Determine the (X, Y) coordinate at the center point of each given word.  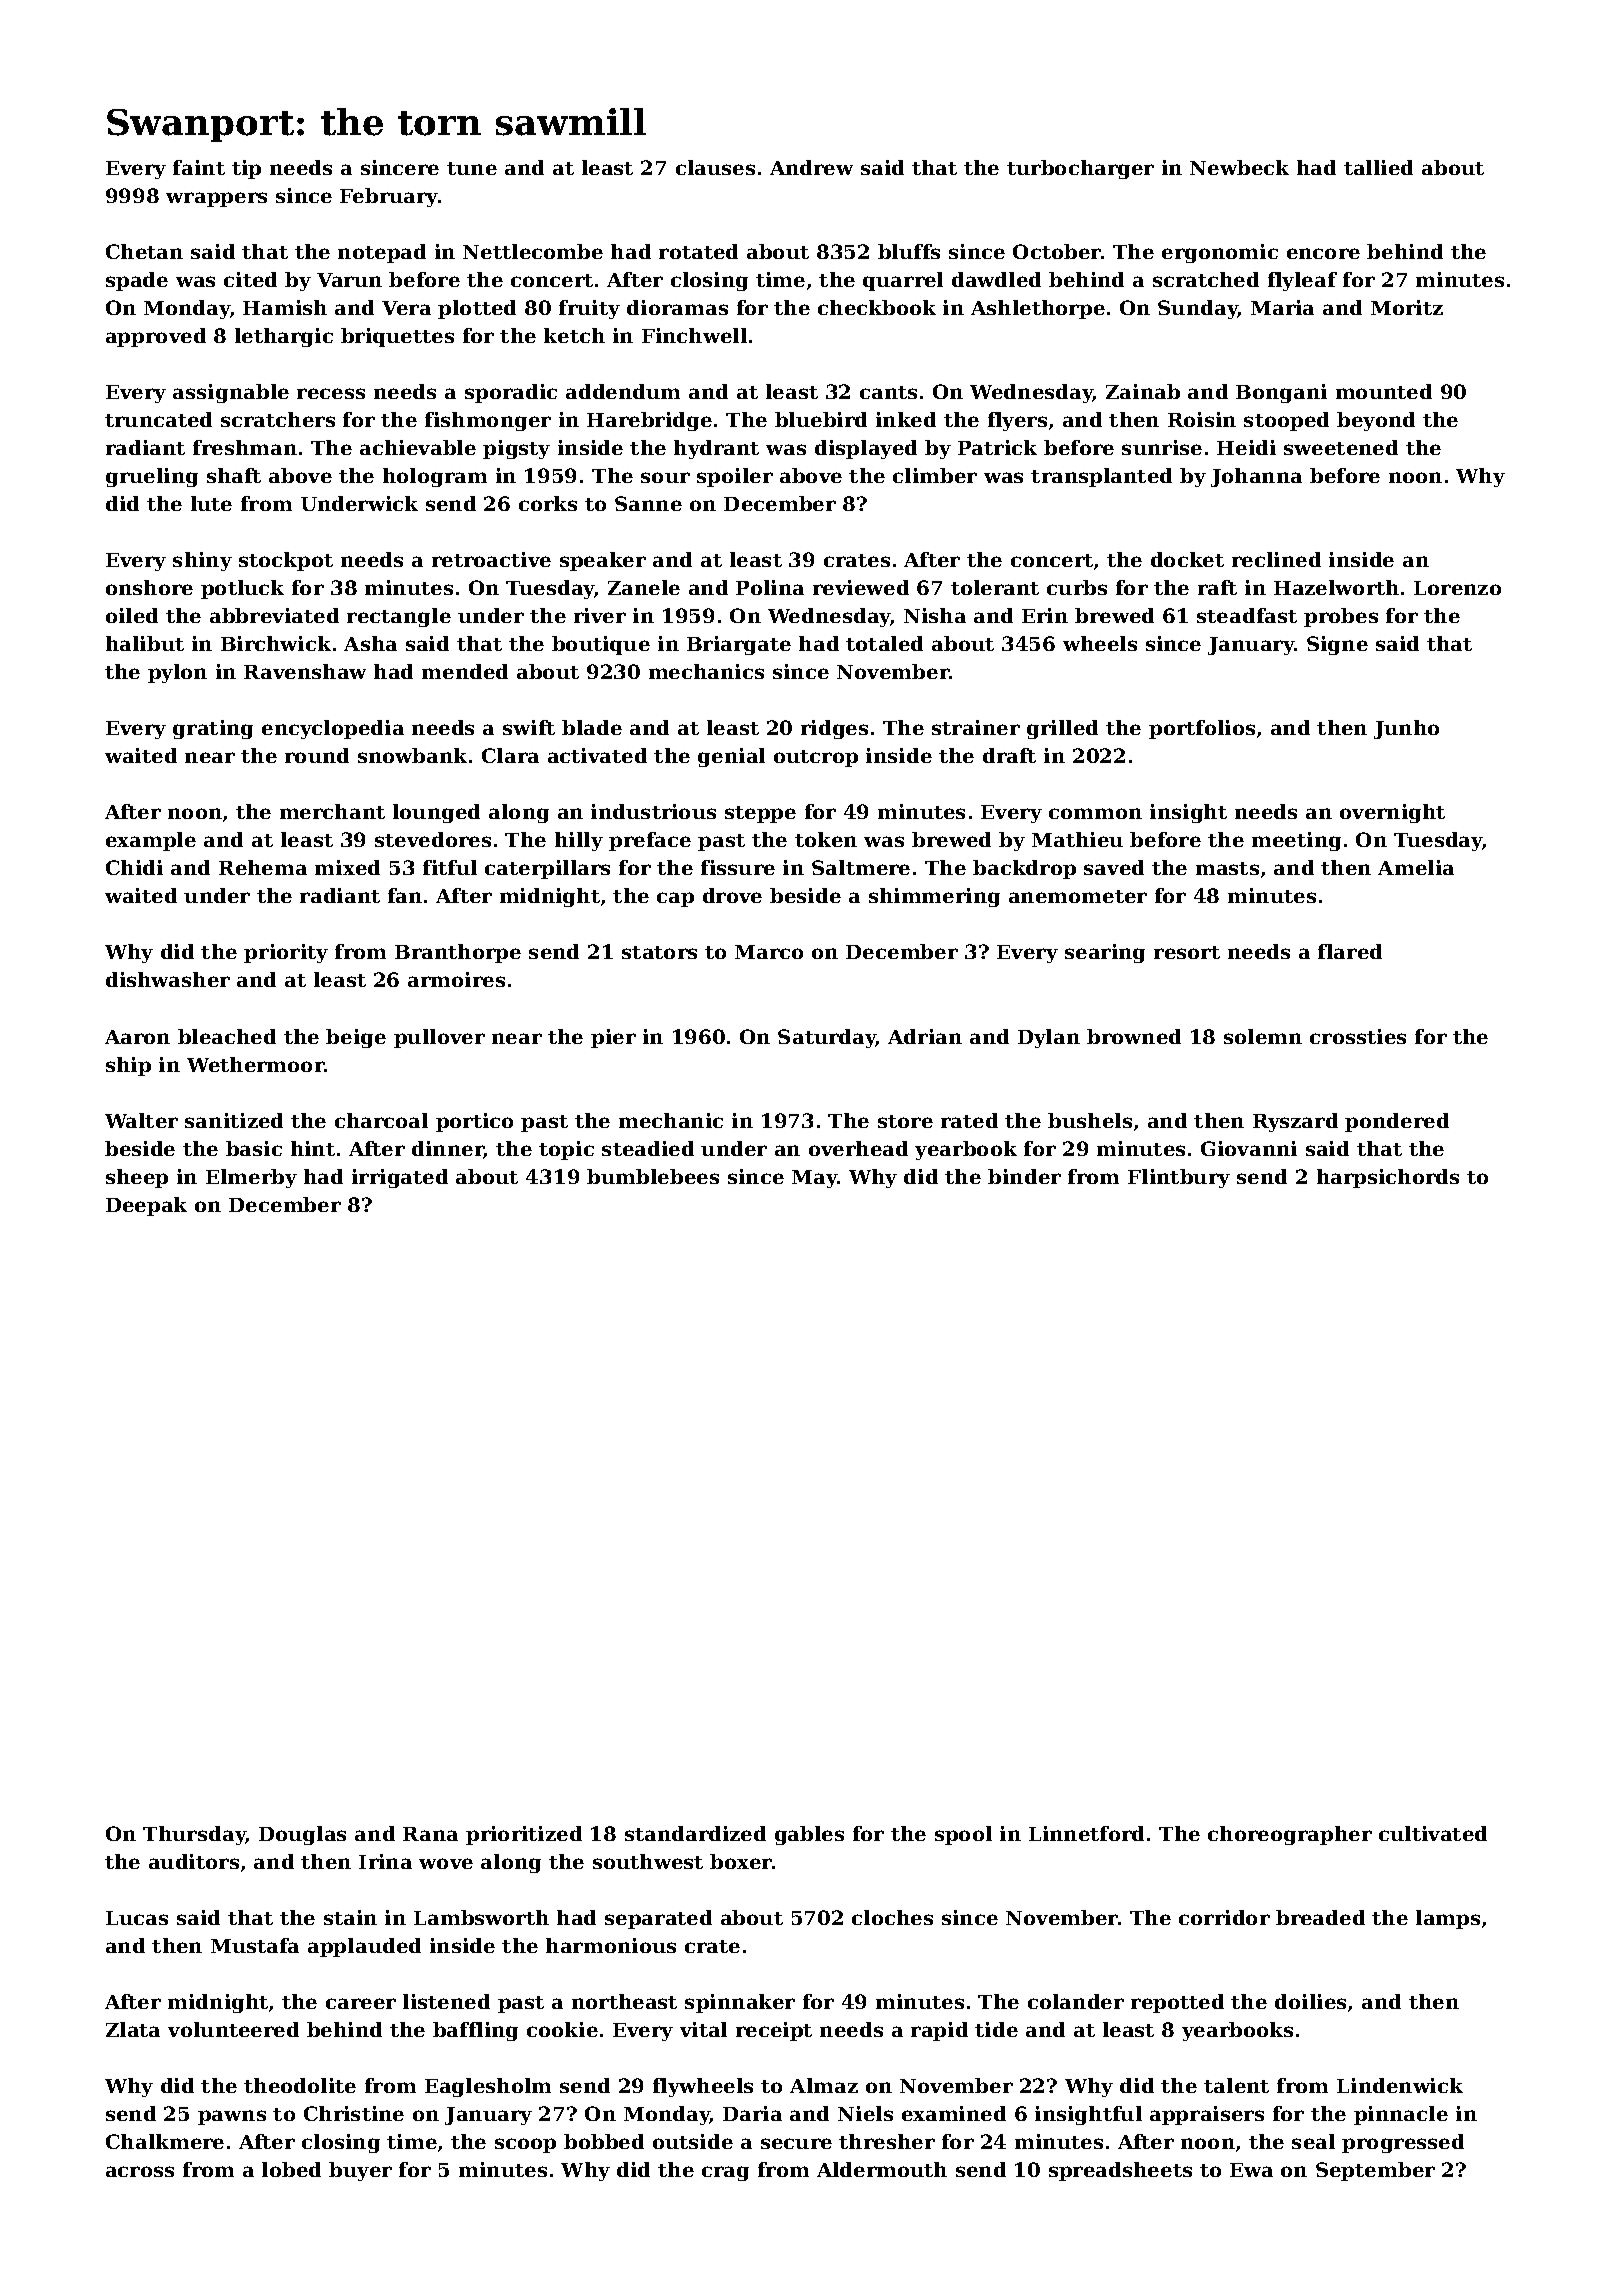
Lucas (137, 1918)
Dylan (1049, 1038)
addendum (623, 391)
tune (472, 168)
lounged (436, 813)
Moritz (1407, 307)
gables (809, 1835)
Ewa (1251, 2170)
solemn (1263, 1036)
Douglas (302, 1835)
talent (1236, 2085)
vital (703, 2029)
